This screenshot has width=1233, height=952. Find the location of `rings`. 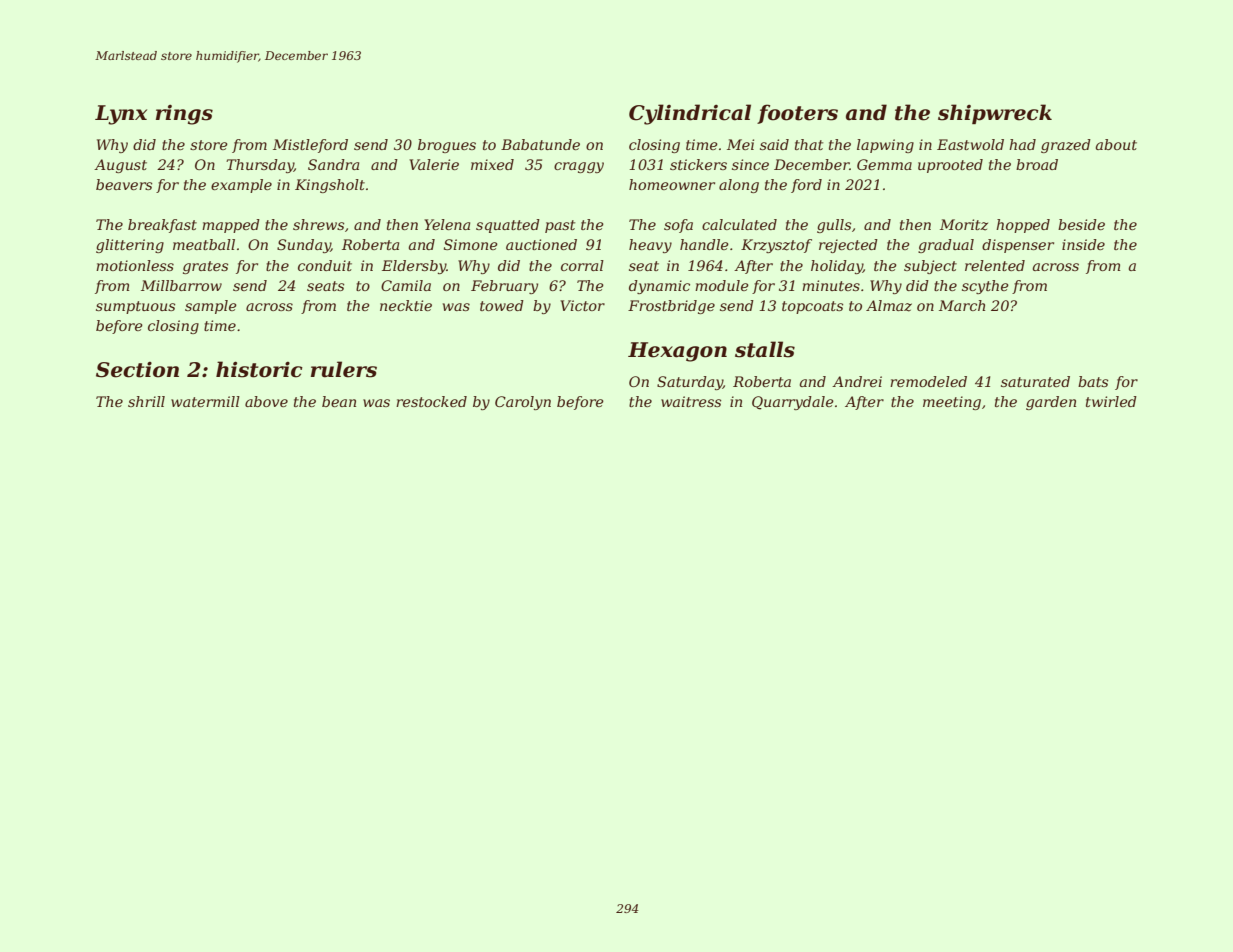

rings is located at coordinates (184, 115).
